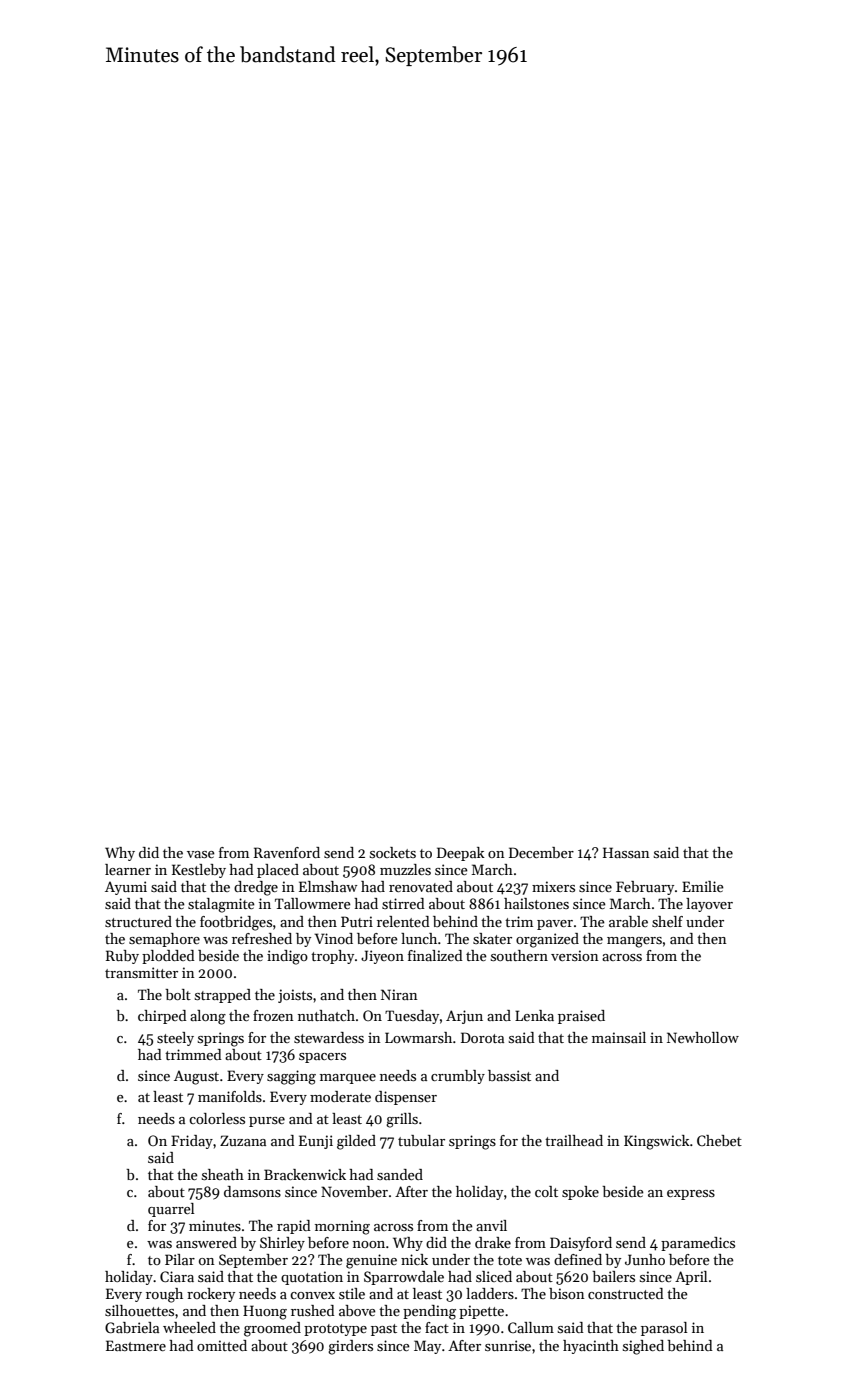 This screenshot has height=1400, width=849. What do you see at coordinates (634, 942) in the screenshot?
I see `mangers` at bounding box center [634, 942].
